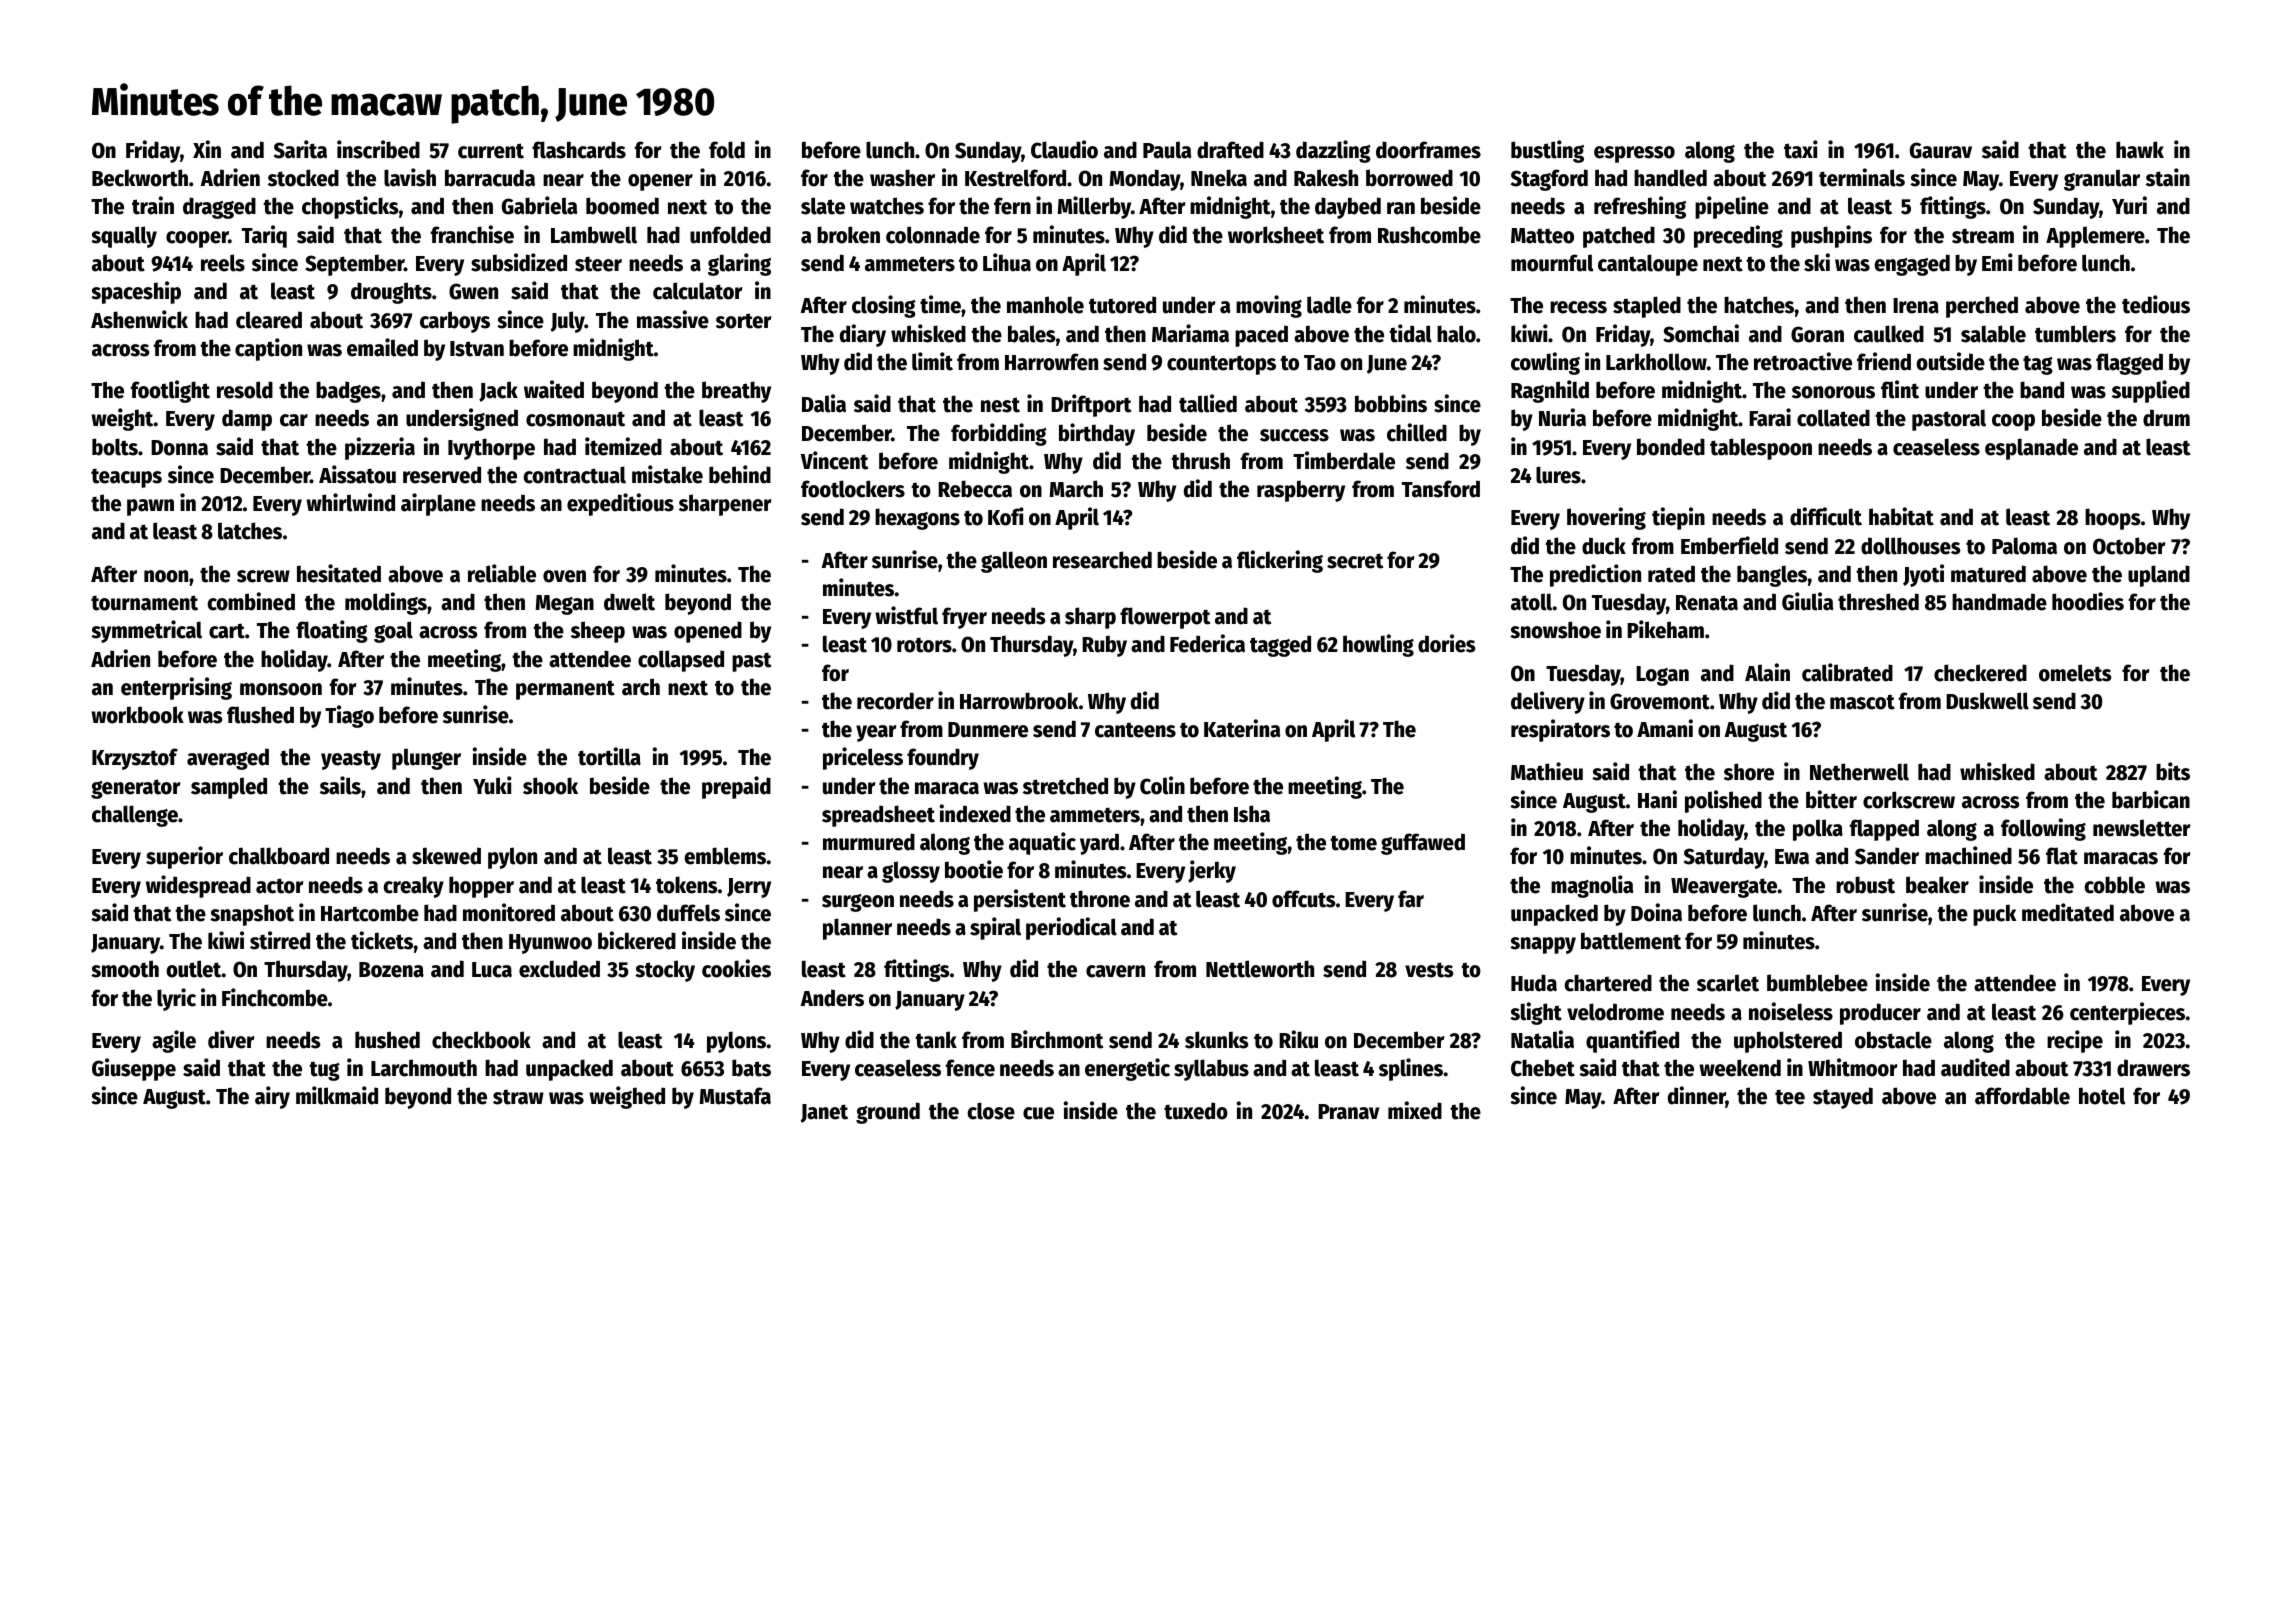 This document has width=2282, height=1614. Describe the element at coordinates (250, 531) in the document. I see `latches` at that location.
